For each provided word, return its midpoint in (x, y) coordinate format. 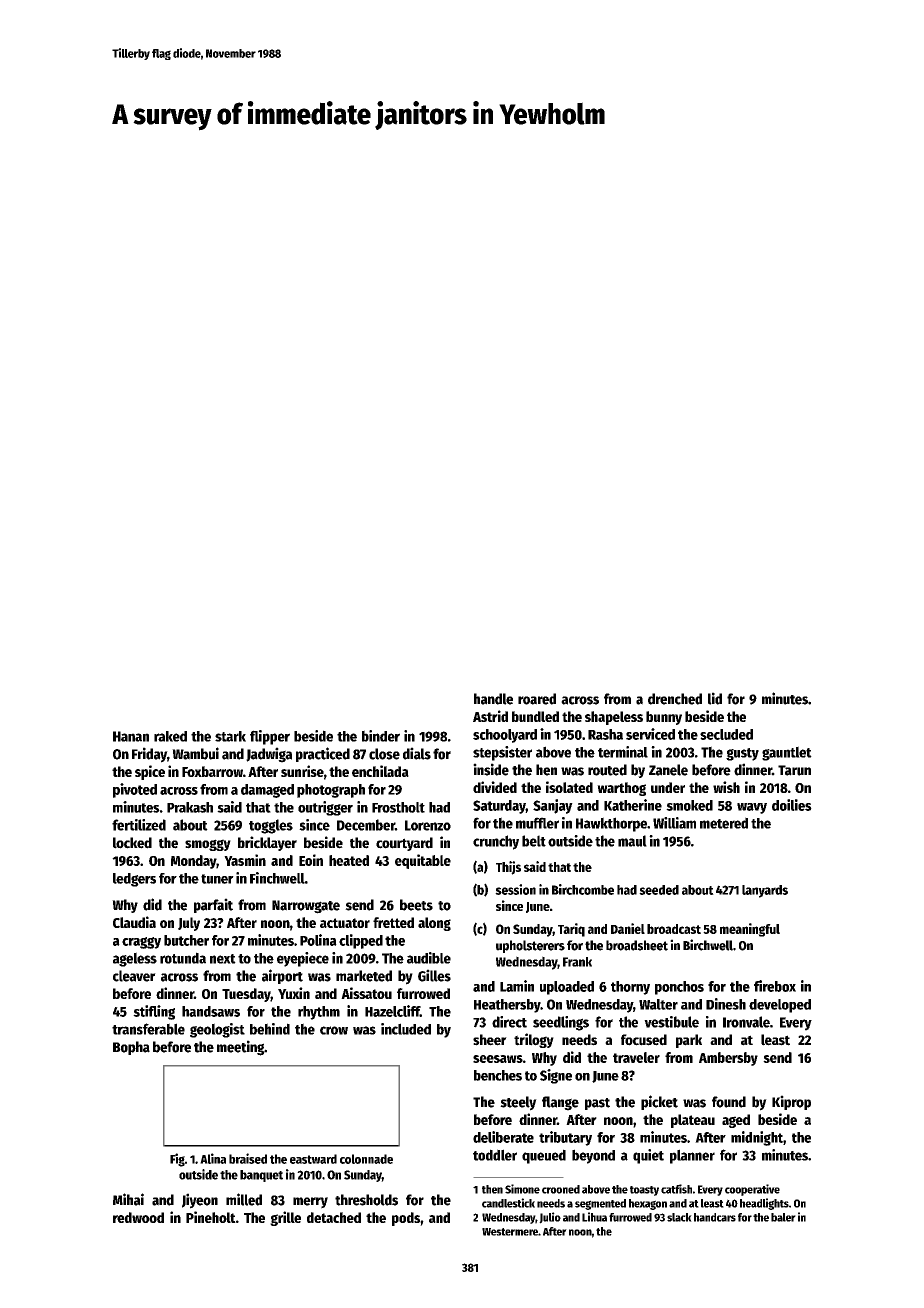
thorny (630, 988)
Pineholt (211, 1217)
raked (170, 736)
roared (537, 699)
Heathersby (507, 1006)
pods (406, 1219)
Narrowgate (306, 907)
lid (715, 698)
